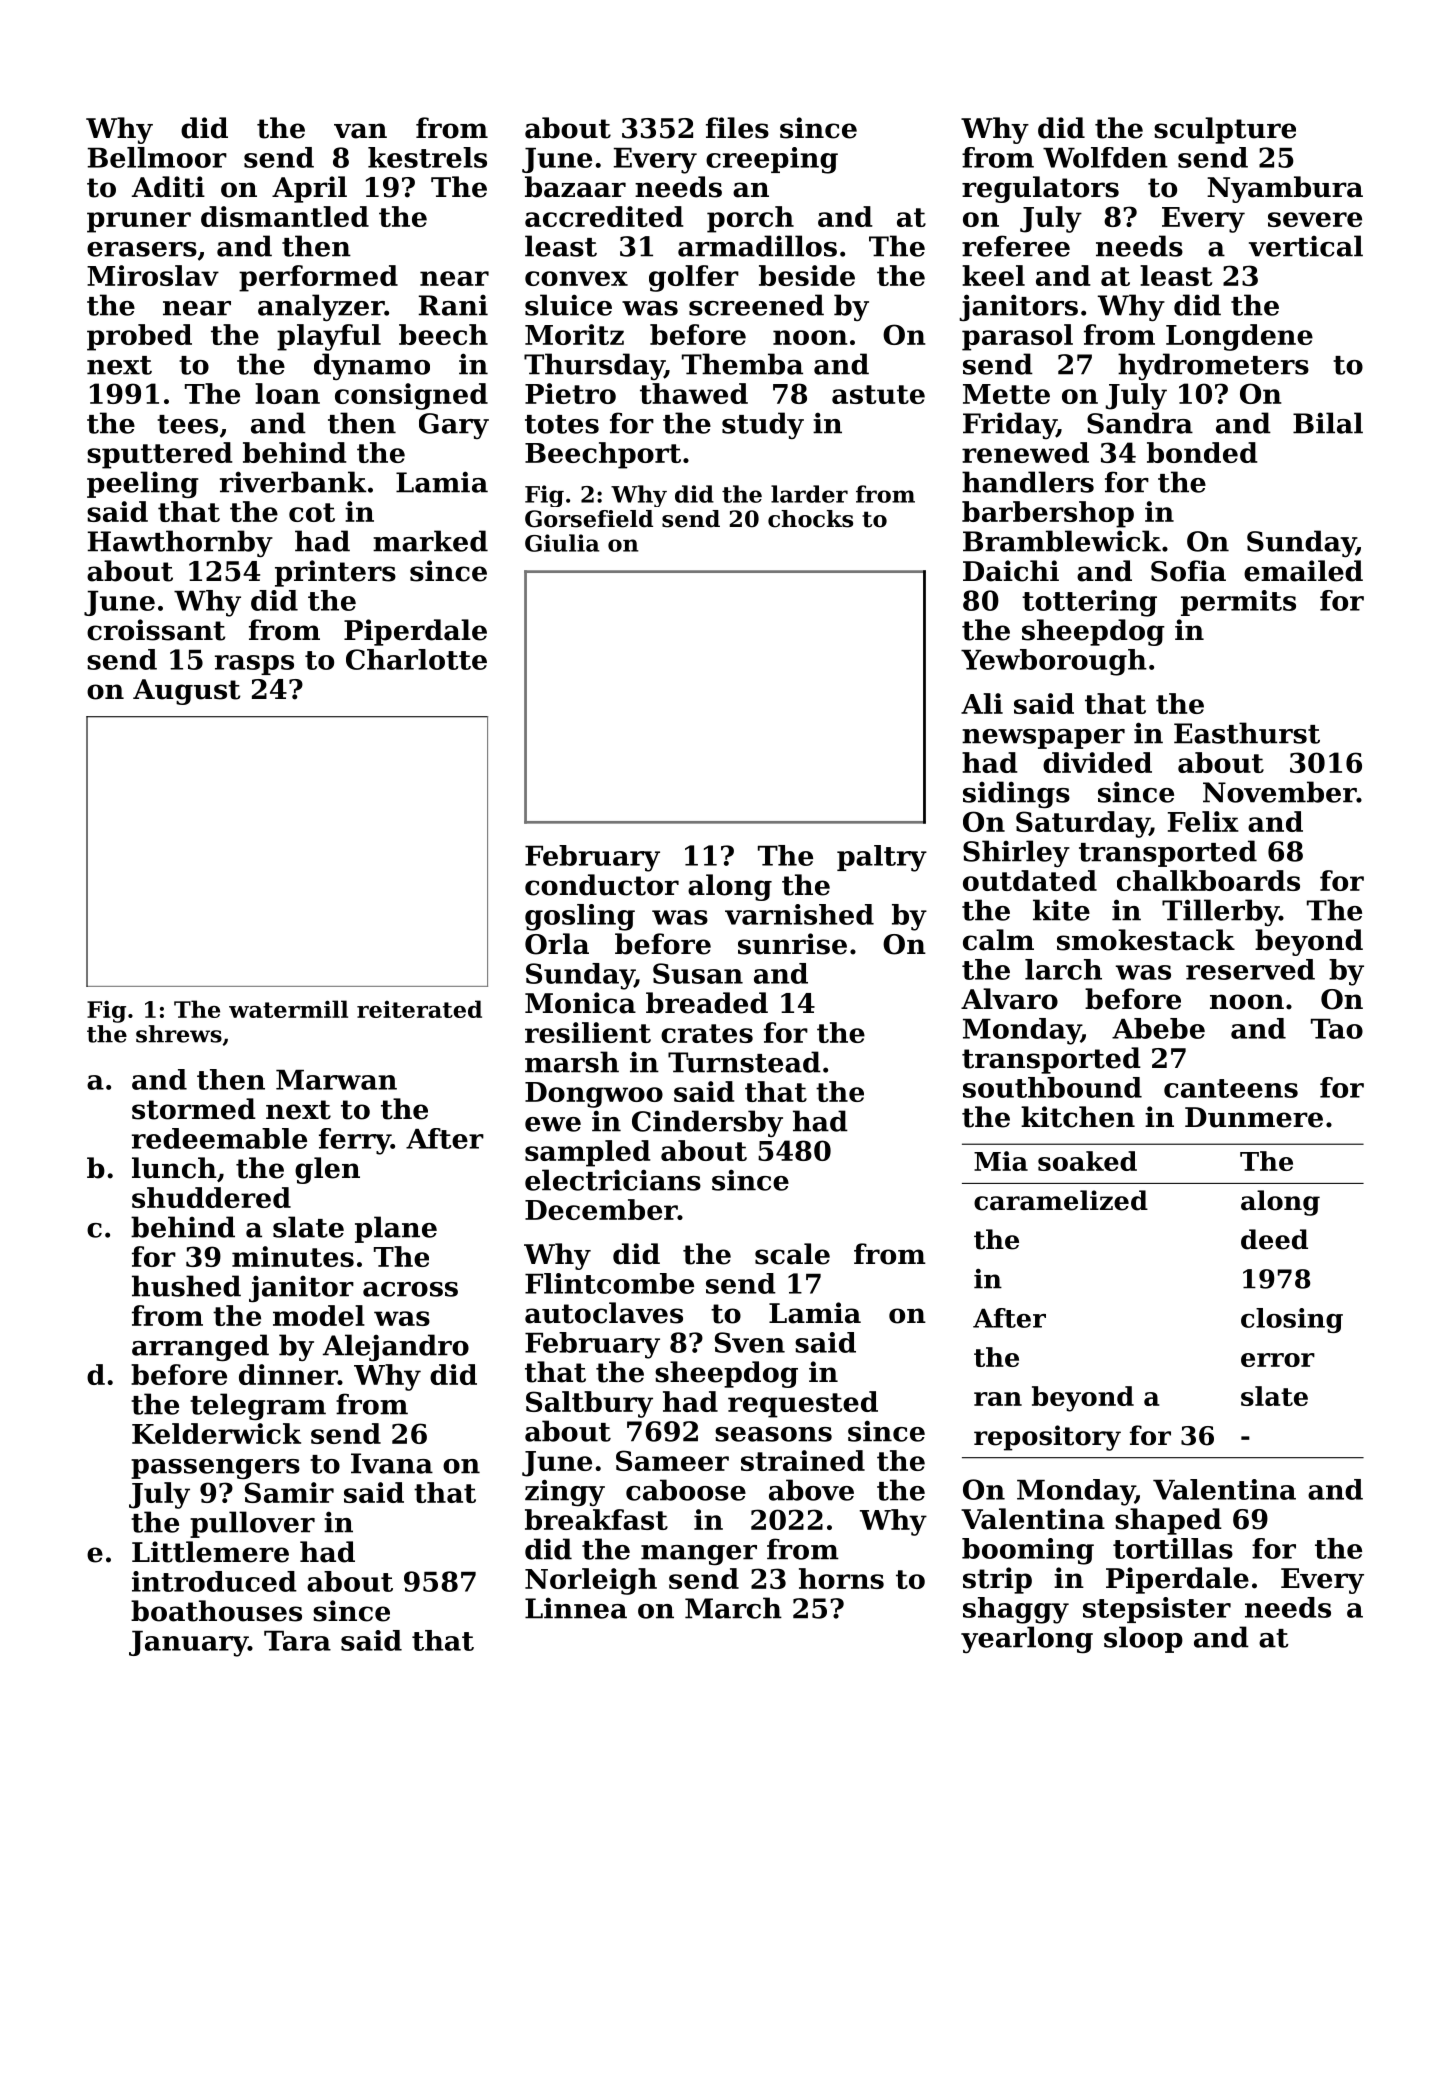 This screenshot has width=1450, height=2100. Describe the element at coordinates (214, 1581) in the screenshot. I see `introduced` at that location.
